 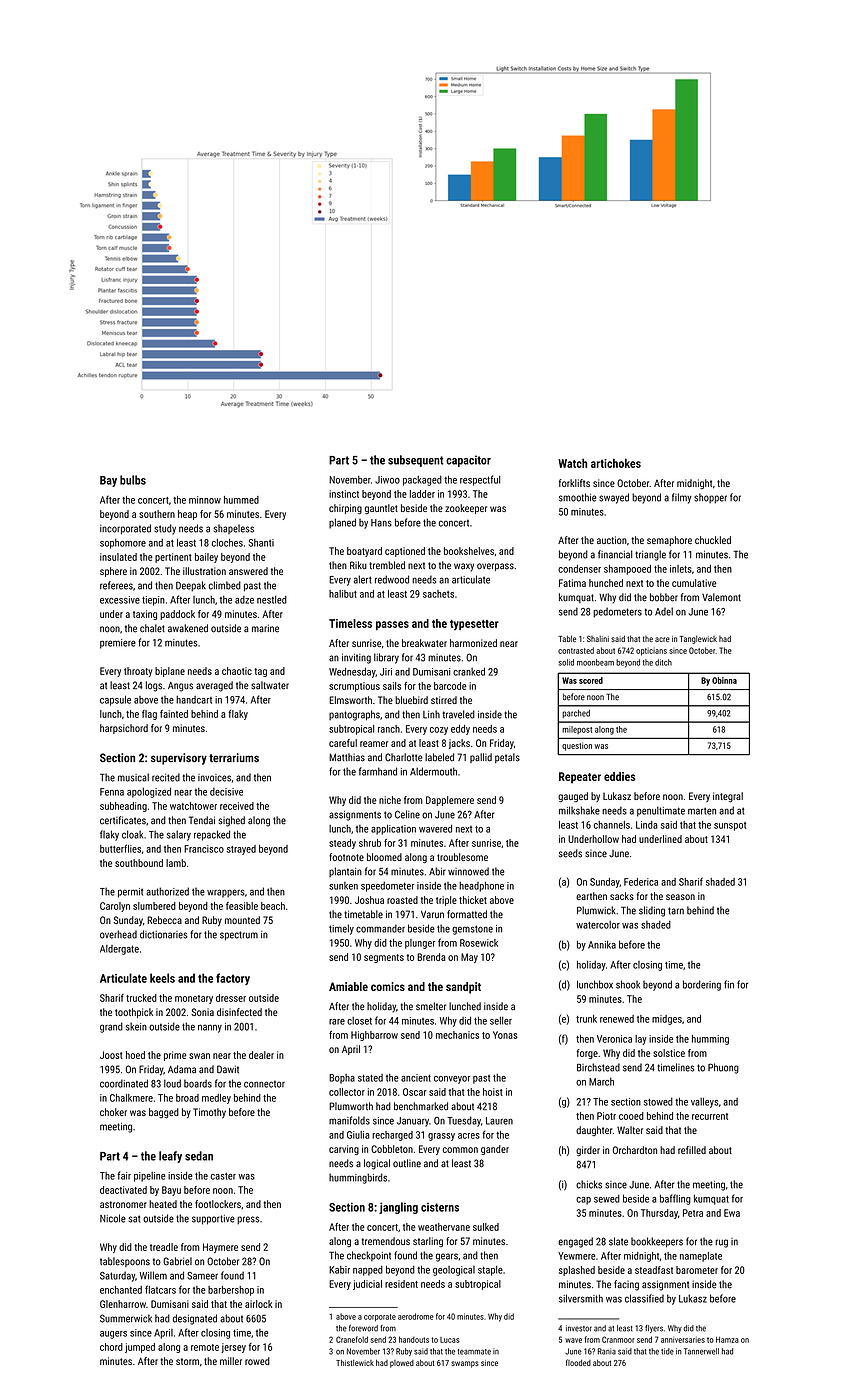 I want to click on stated, so click(x=370, y=1078).
